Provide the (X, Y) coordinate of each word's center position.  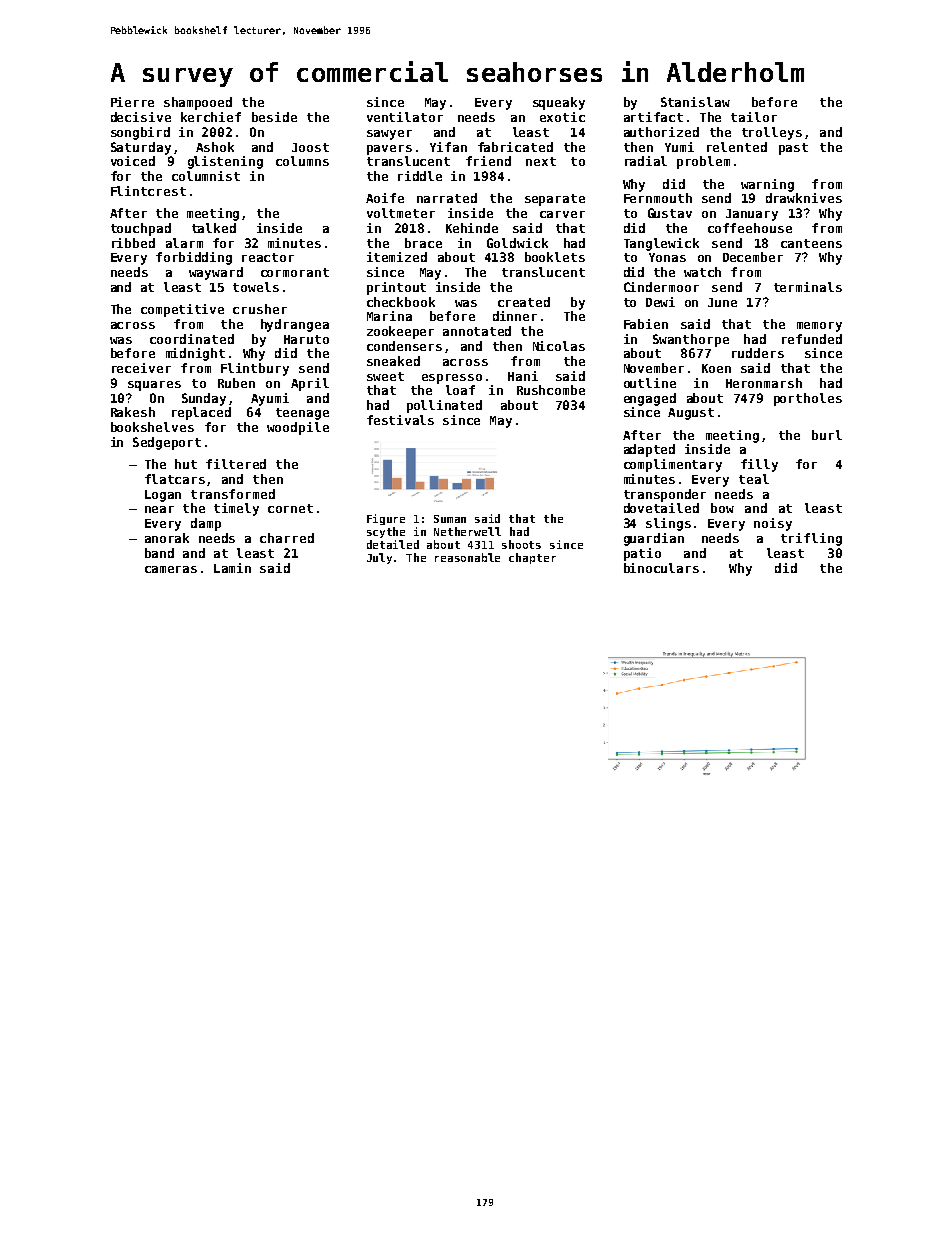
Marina (389, 316)
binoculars (661, 568)
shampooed (198, 103)
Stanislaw (695, 102)
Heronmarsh (764, 383)
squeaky (559, 103)
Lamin (232, 568)
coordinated (192, 339)
